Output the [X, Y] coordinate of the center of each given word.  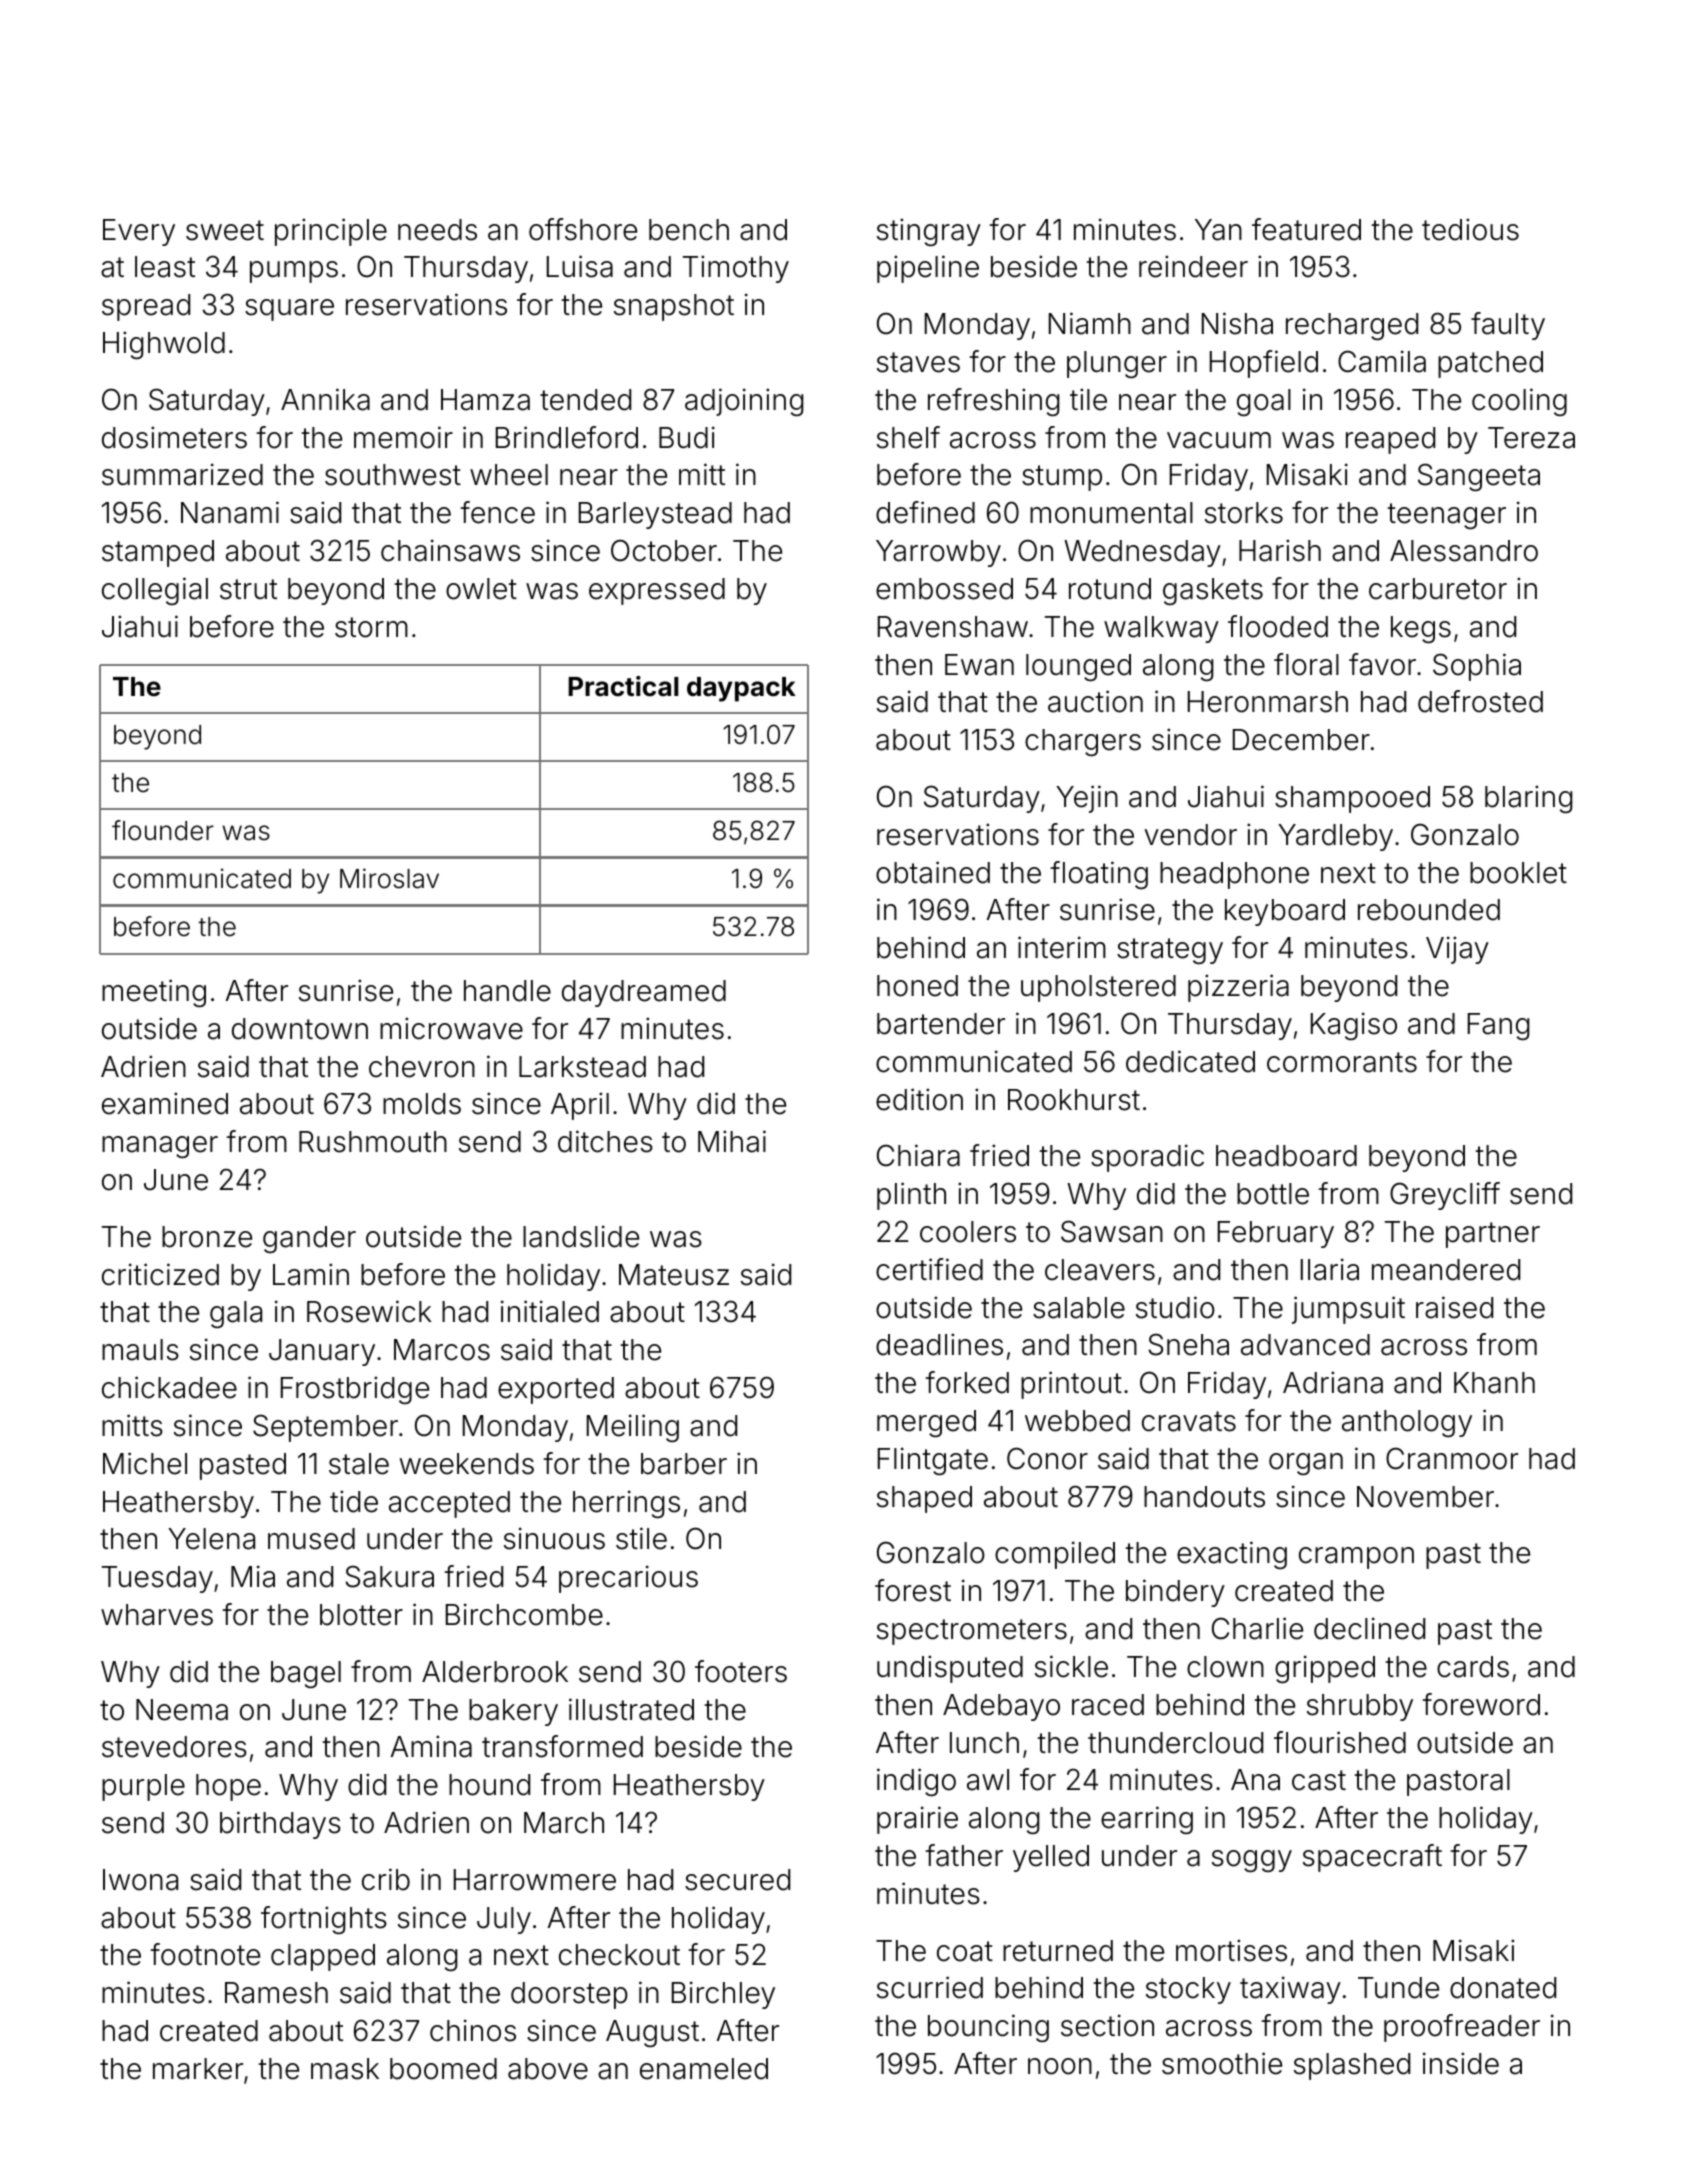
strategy [1170, 951]
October [664, 550]
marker [198, 2069]
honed [917, 986]
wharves [157, 1615]
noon [1060, 2066]
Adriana [1333, 1382]
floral [1306, 664]
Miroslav [389, 878]
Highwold [164, 345]
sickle [1071, 1666]
